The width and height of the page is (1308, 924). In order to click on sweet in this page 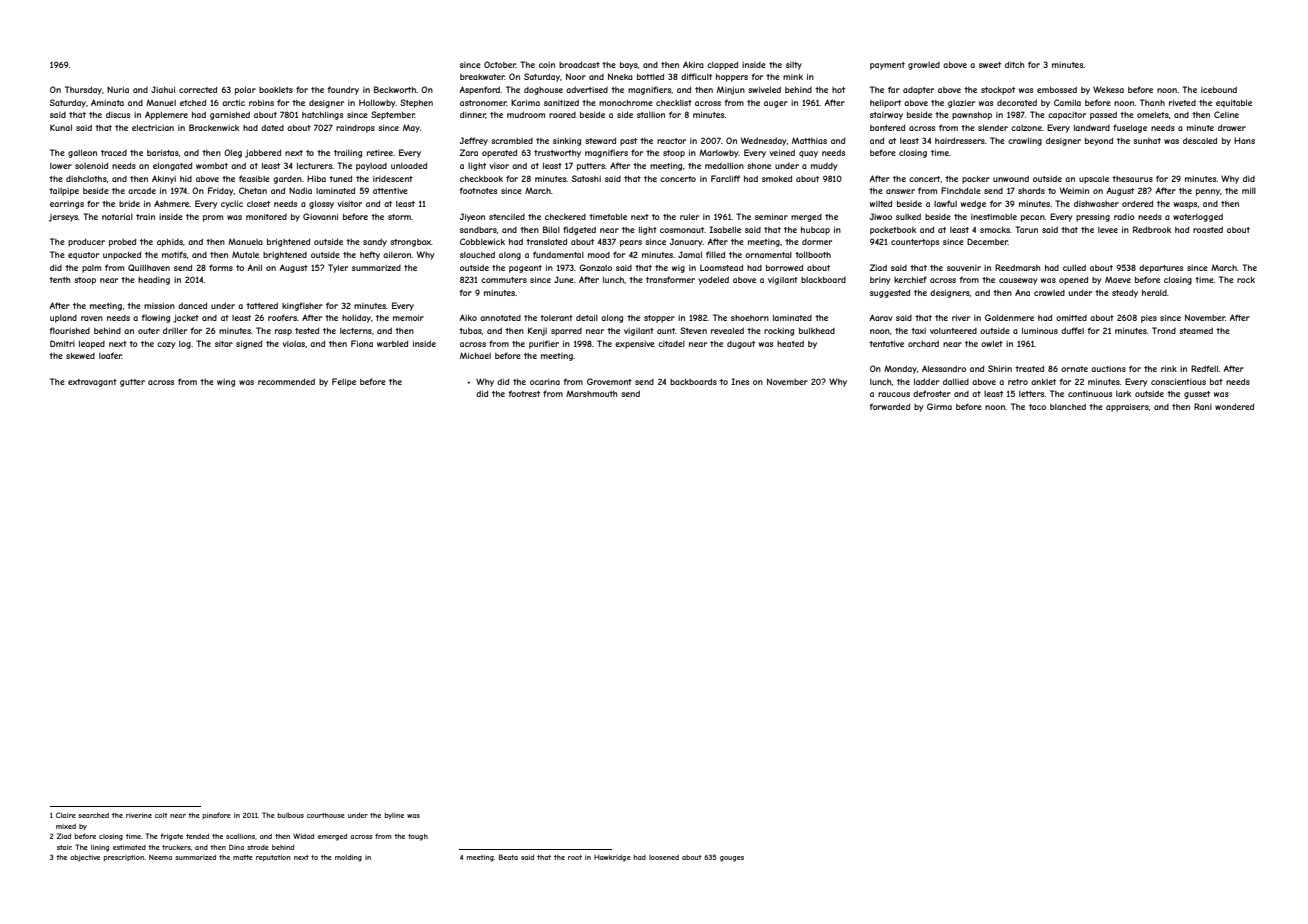, I will do `click(990, 65)`.
